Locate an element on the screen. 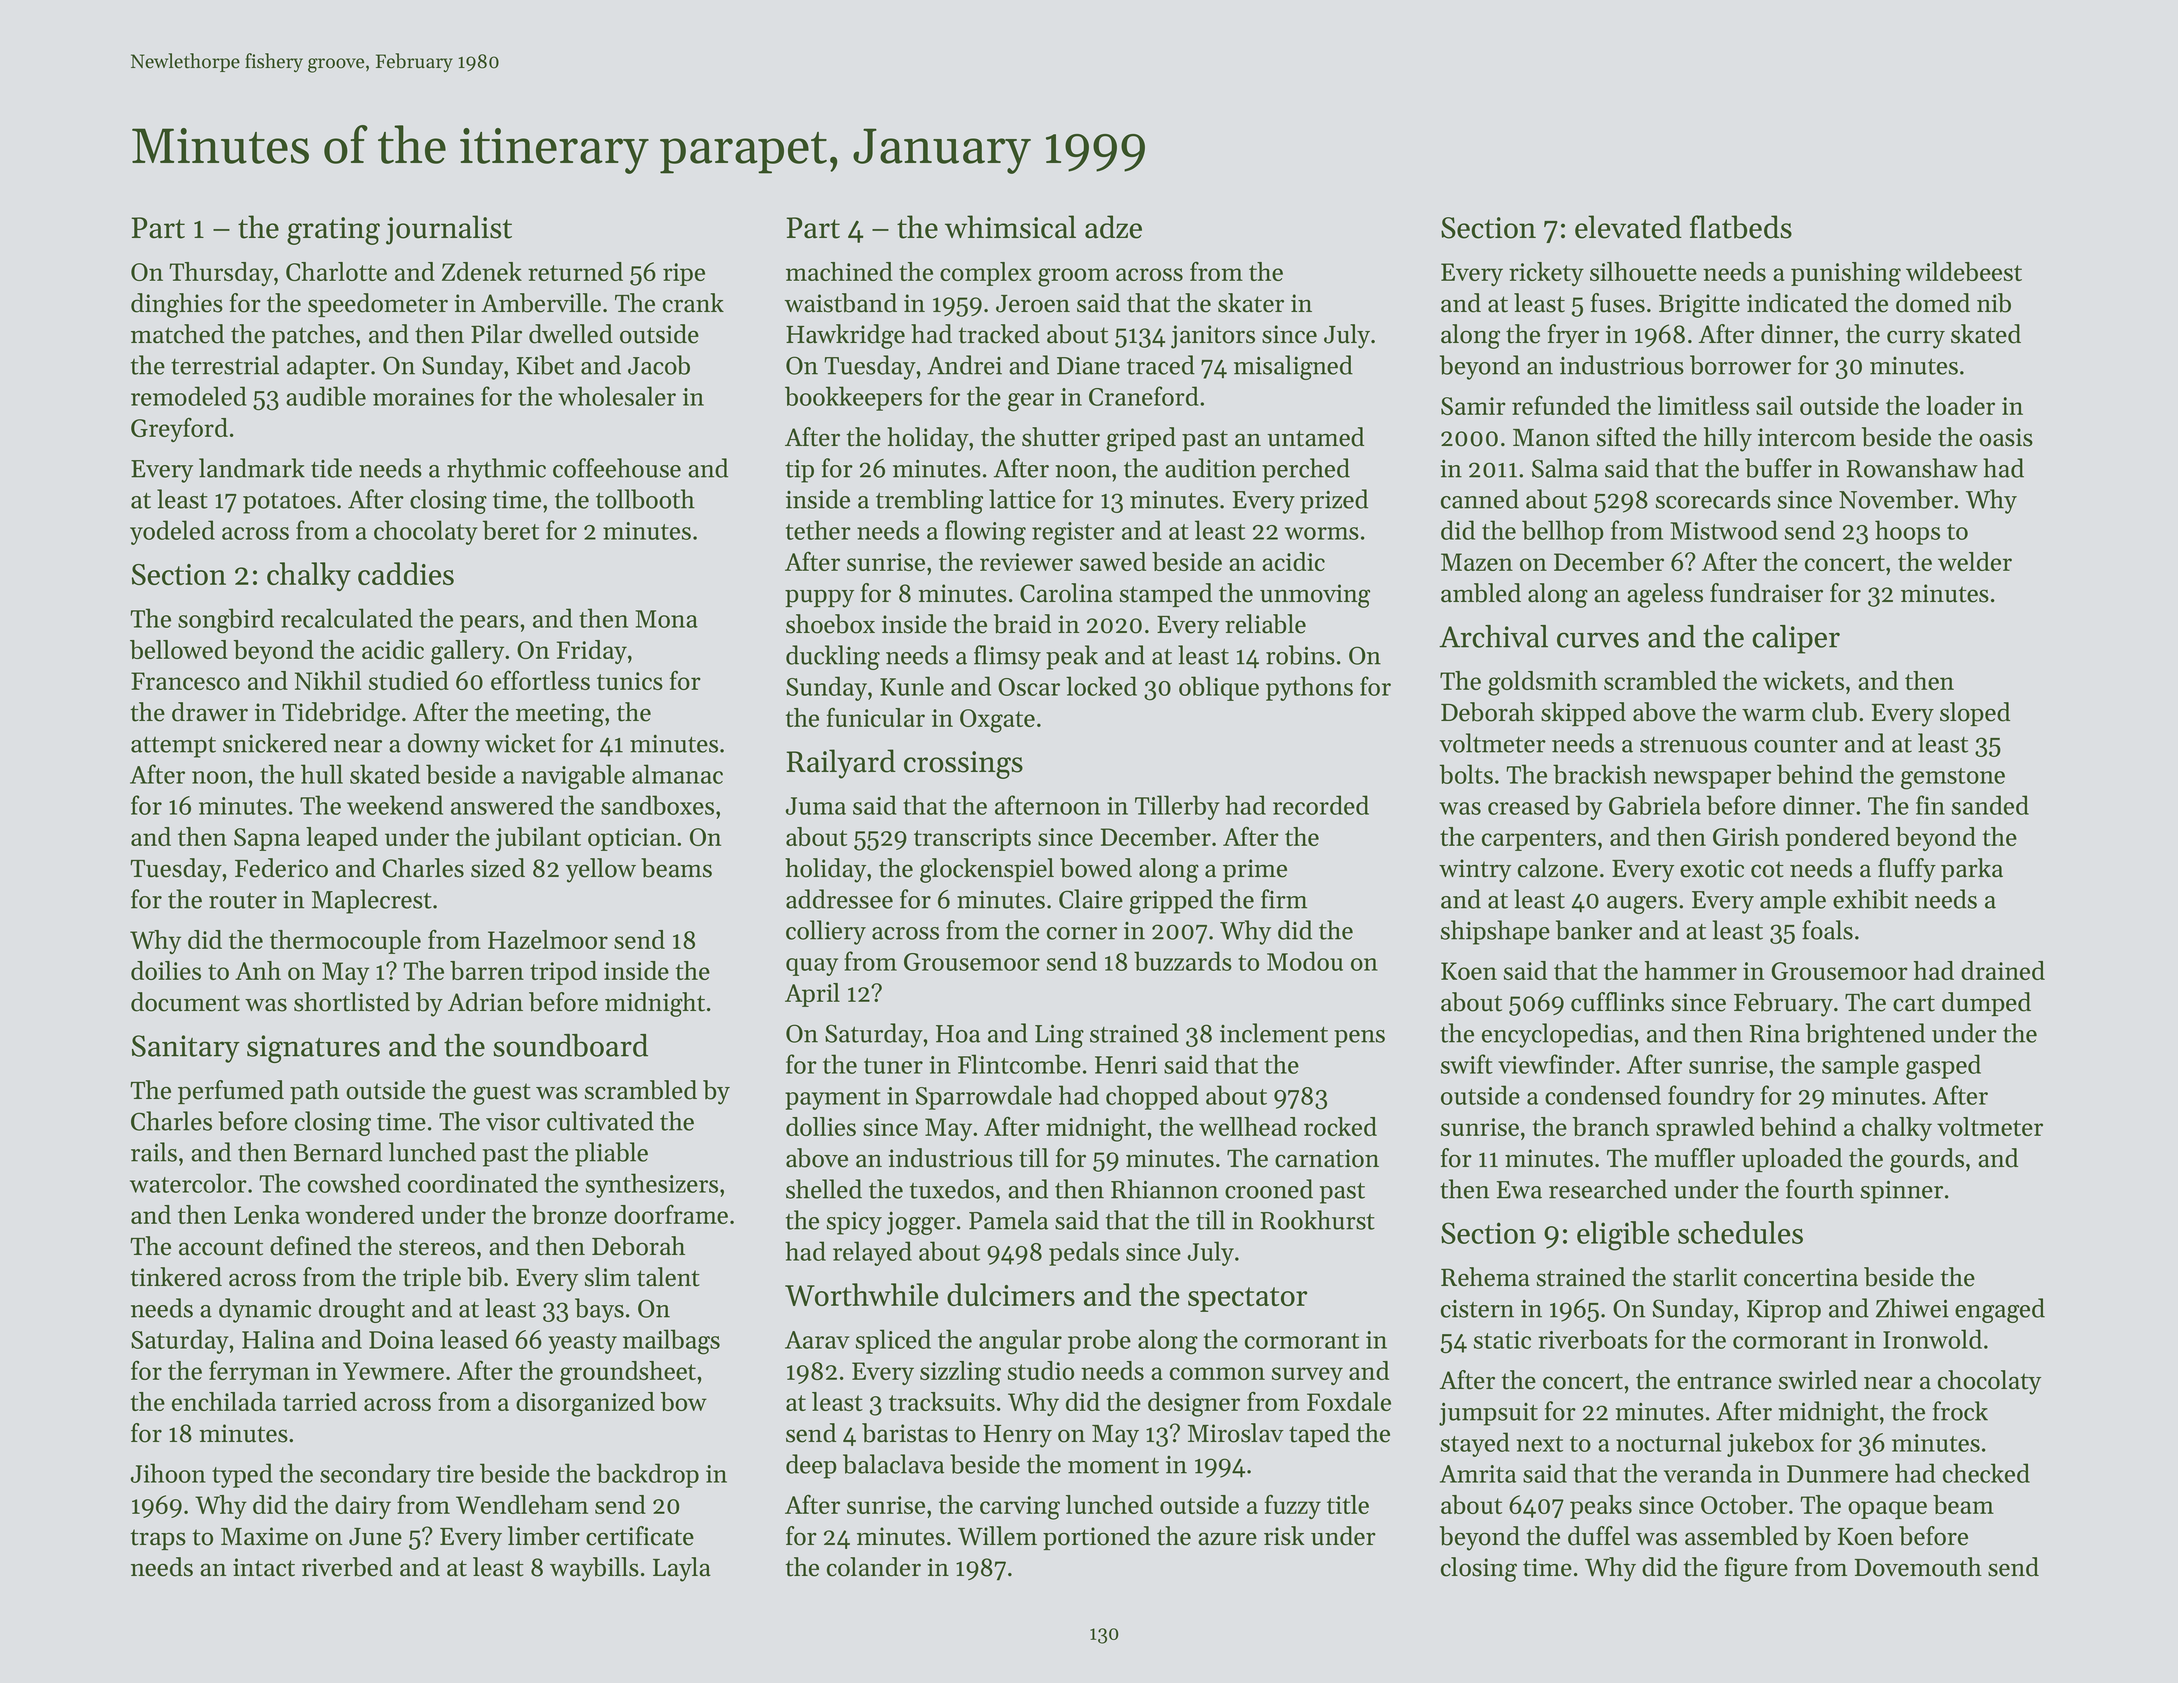  dwelled is located at coordinates (571, 334).
